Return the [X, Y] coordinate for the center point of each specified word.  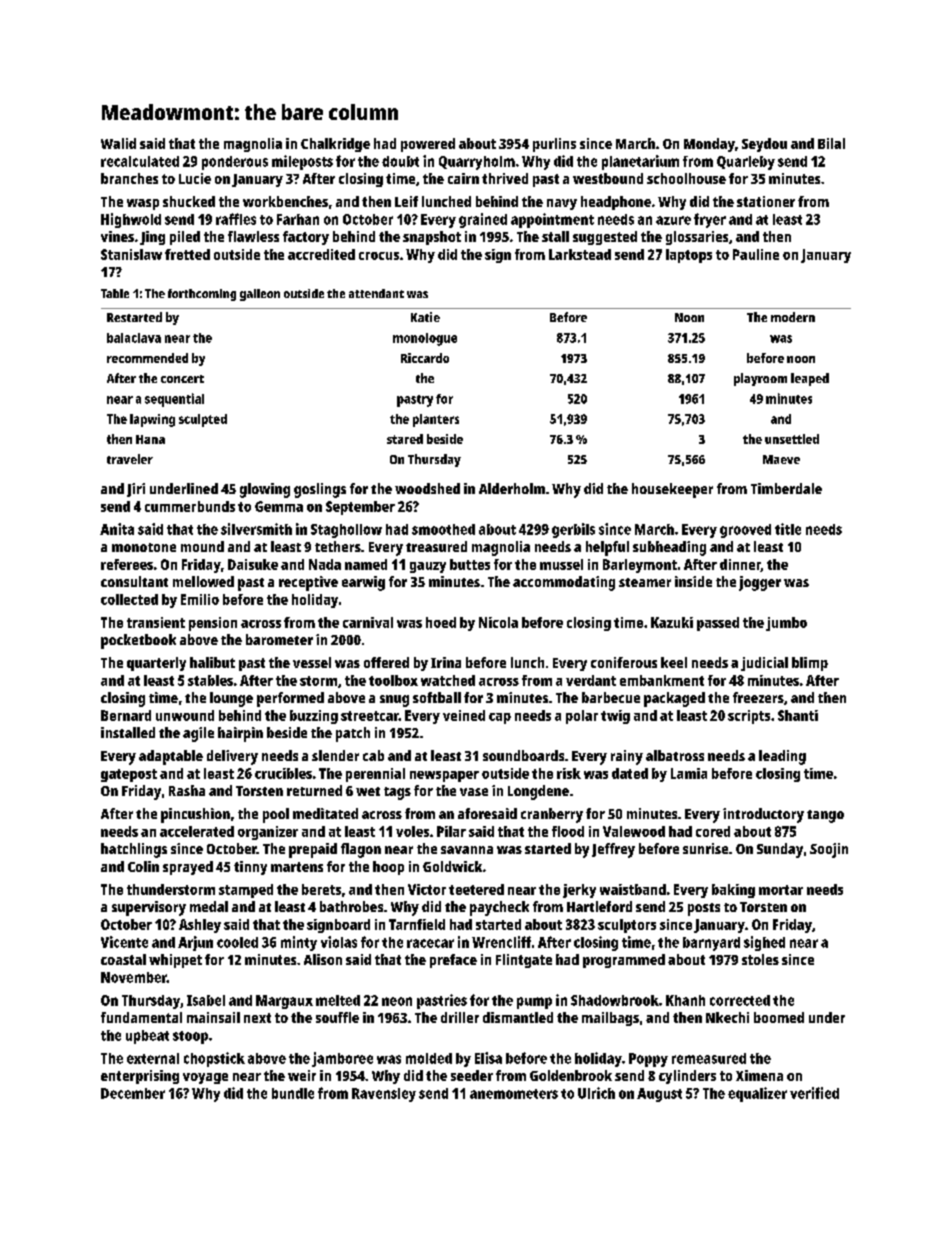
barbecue [611, 697]
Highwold [131, 220]
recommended [147, 358]
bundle [293, 1093]
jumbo [786, 624]
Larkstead [580, 254]
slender [335, 755]
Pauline [756, 254]
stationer [766, 201]
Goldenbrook [571, 1075]
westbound [608, 178]
